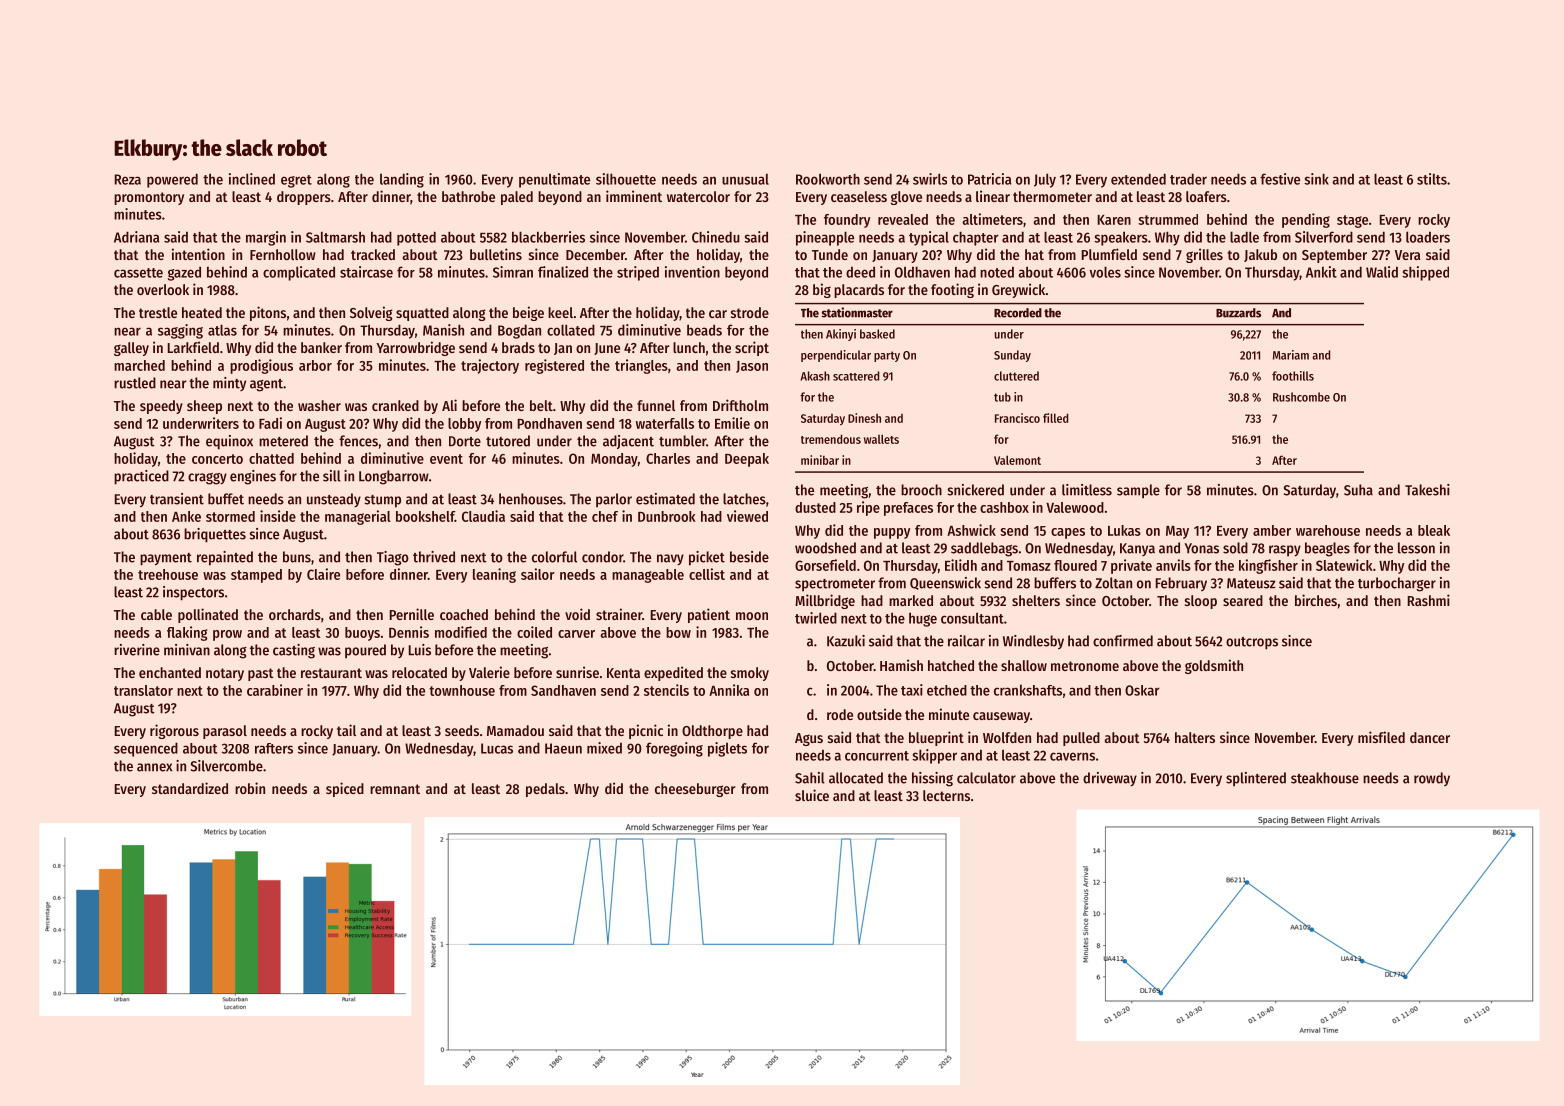 The width and height of the screenshot is (1564, 1106). I want to click on payment, so click(166, 559).
